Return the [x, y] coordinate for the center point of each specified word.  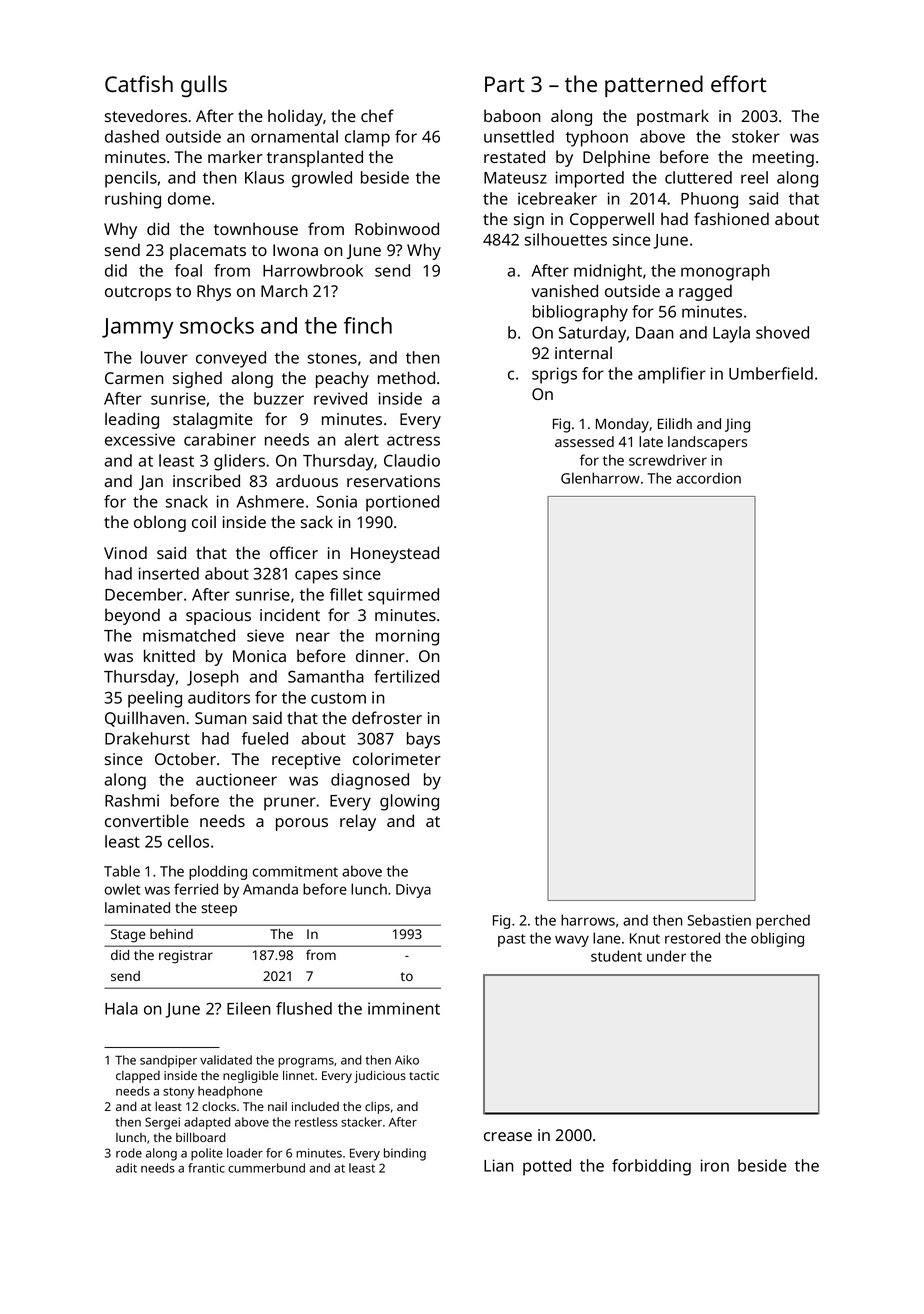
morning [407, 637]
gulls [204, 86]
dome [189, 198]
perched [783, 921]
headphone [230, 1092]
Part [505, 84]
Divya [413, 891]
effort [739, 83]
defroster [387, 717]
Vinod [125, 552]
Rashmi [132, 800]
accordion [708, 478]
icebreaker [557, 198]
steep [219, 910]
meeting [783, 159]
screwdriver [668, 460]
